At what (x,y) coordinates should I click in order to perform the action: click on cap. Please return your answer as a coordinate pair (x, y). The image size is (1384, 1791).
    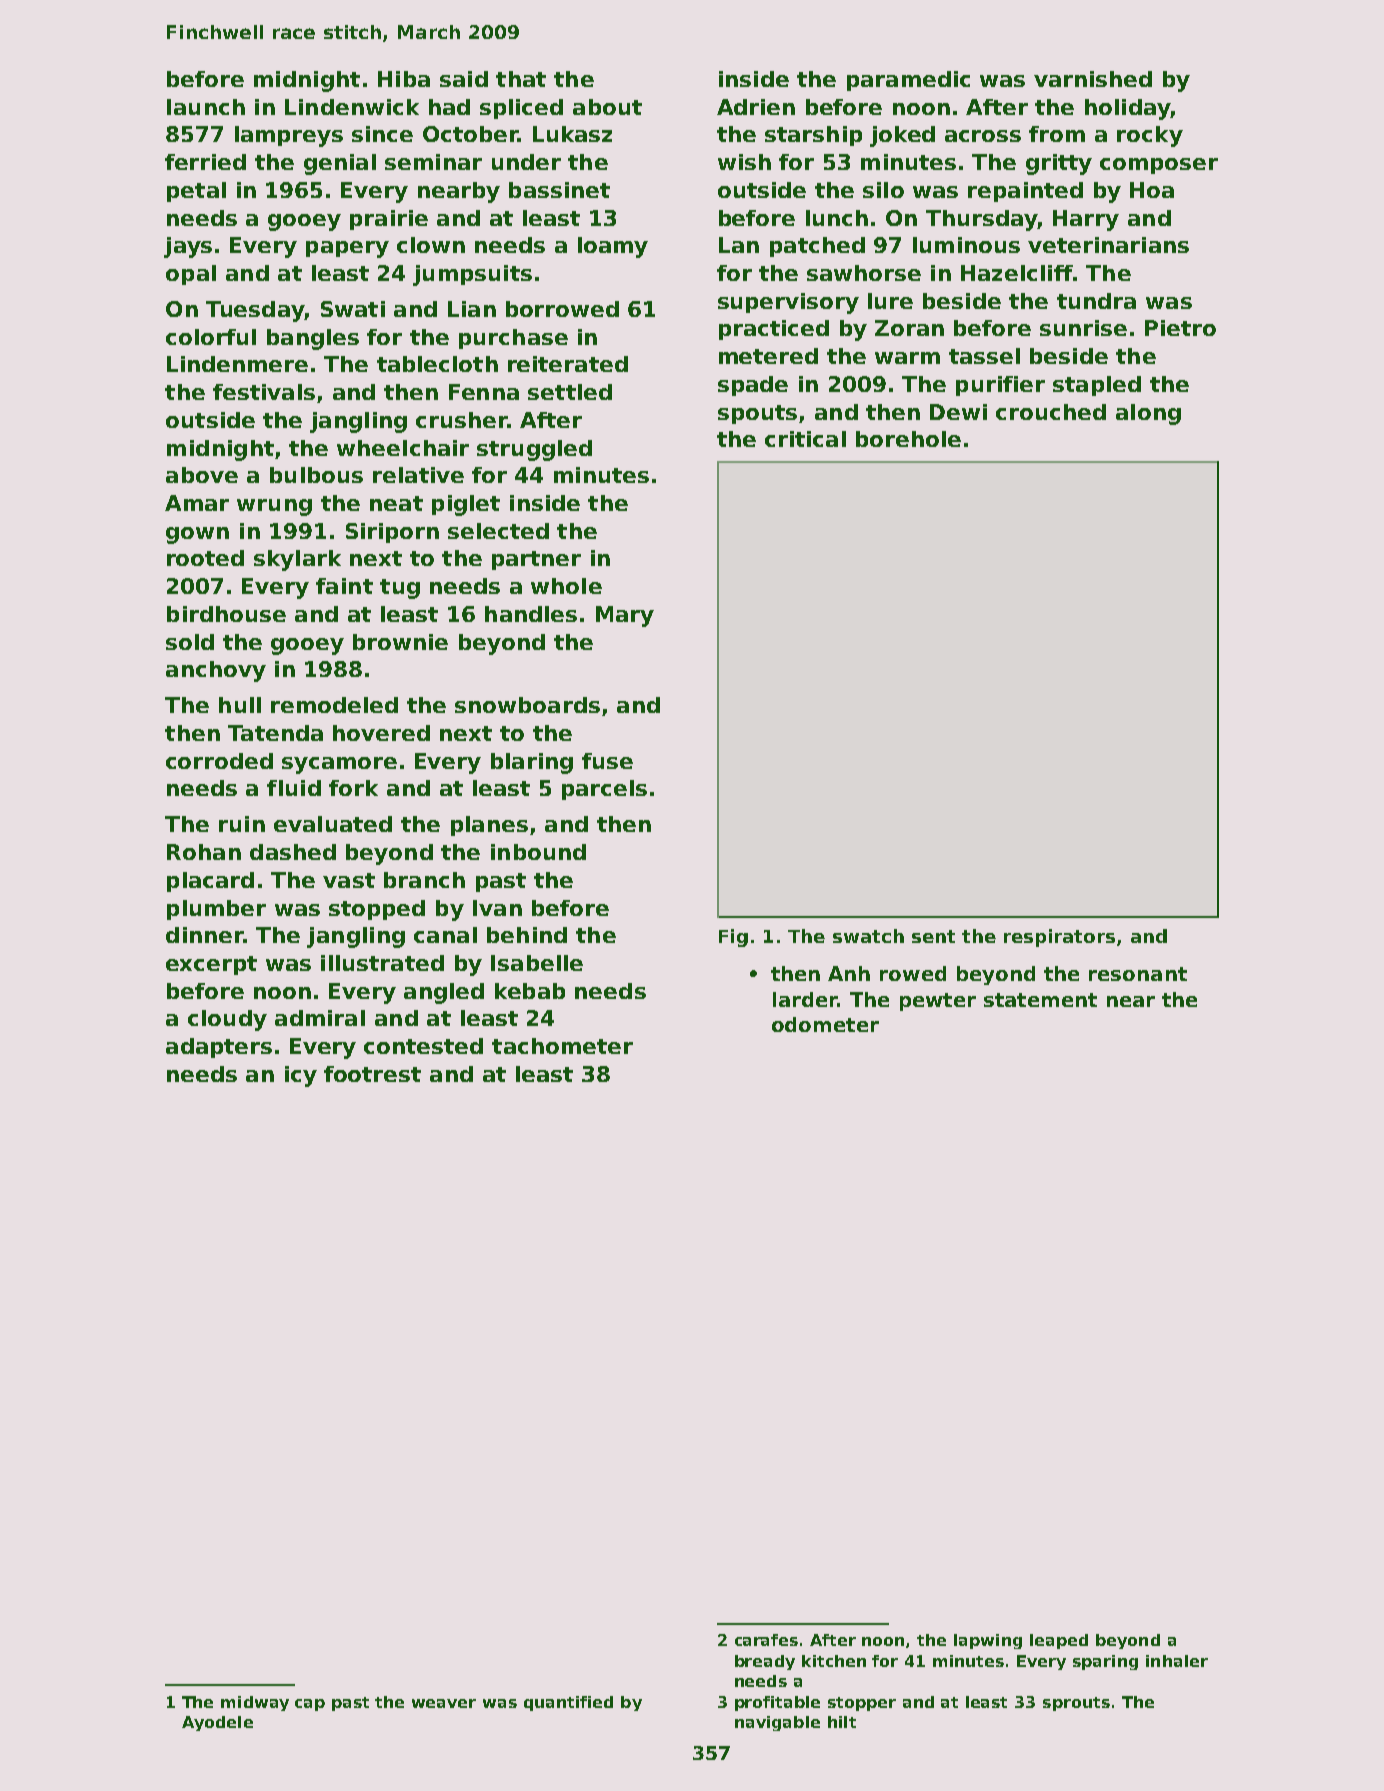
    Looking at the image, I should click on (310, 1705).
